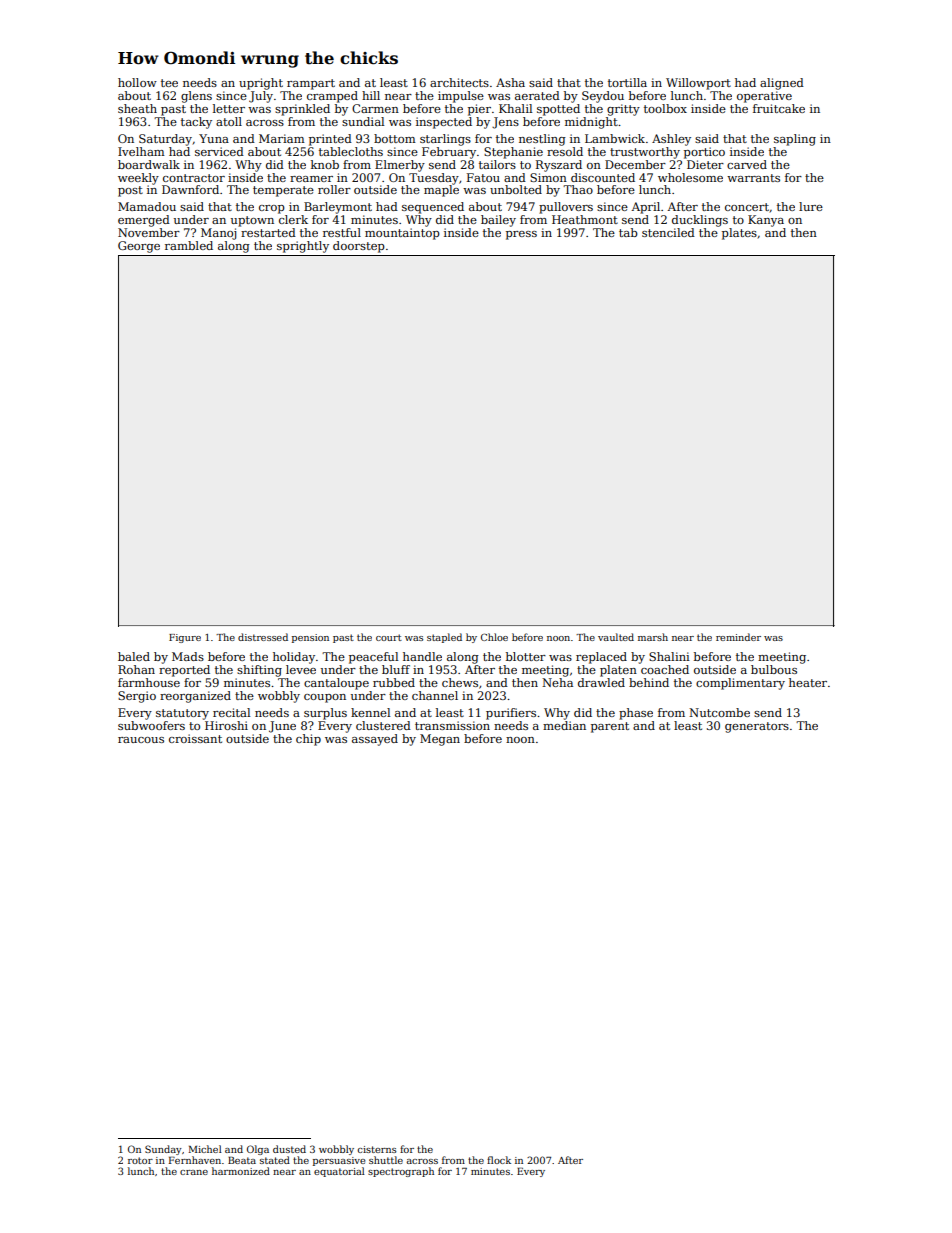  I want to click on Sunday, so click(163, 1150).
